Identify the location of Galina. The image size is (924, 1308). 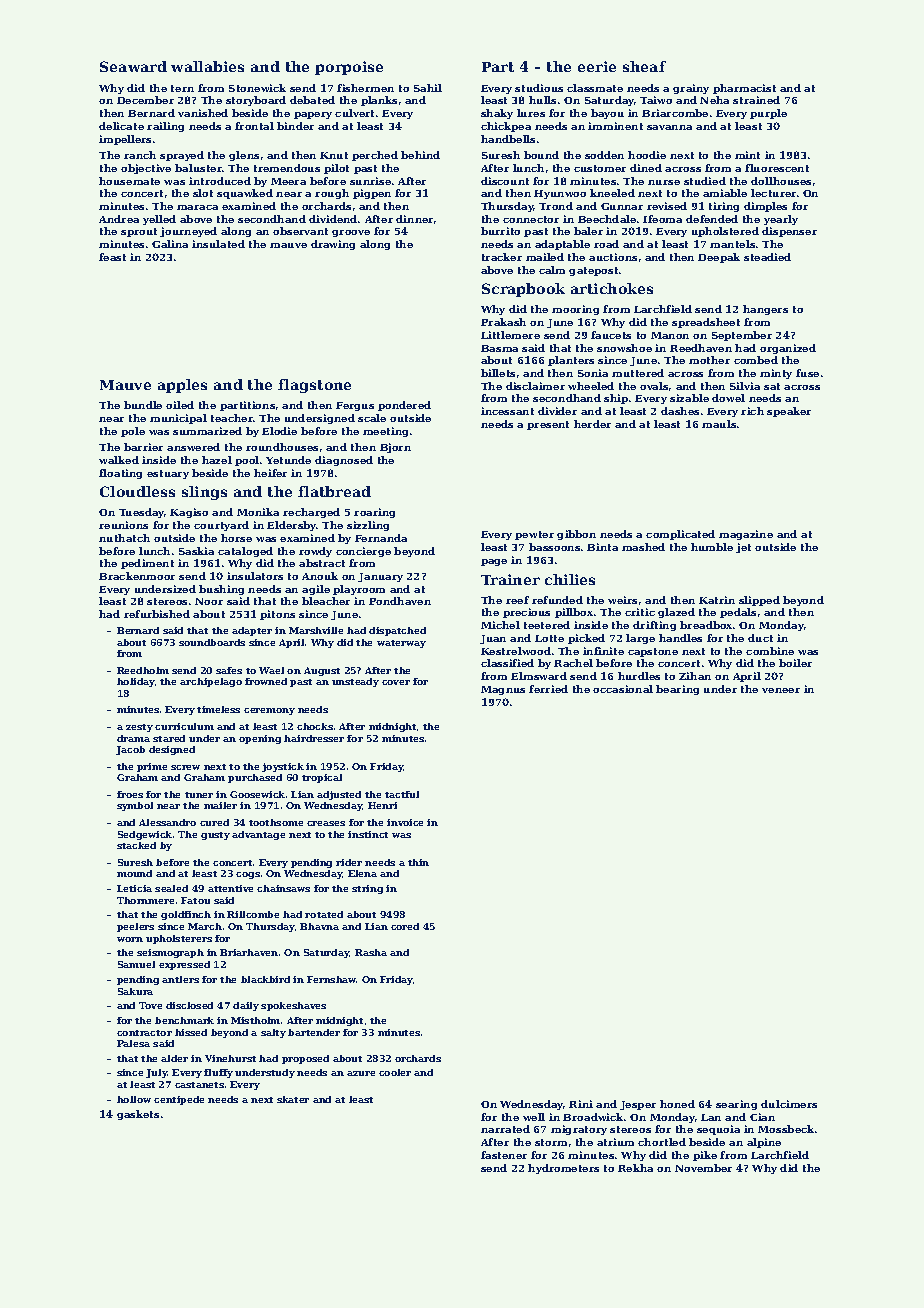
(170, 244).
